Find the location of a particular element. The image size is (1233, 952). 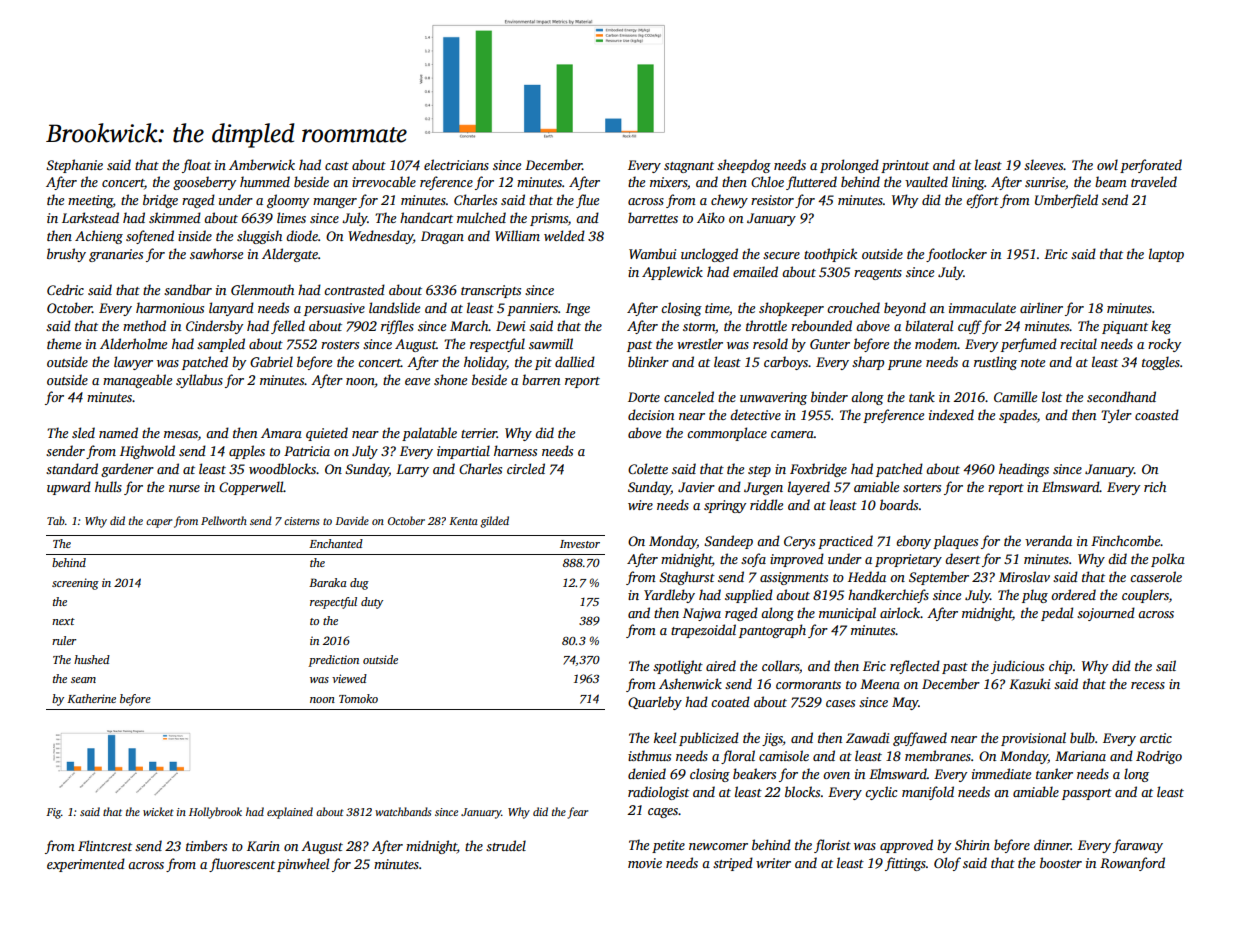

Larkstead is located at coordinates (90, 217).
